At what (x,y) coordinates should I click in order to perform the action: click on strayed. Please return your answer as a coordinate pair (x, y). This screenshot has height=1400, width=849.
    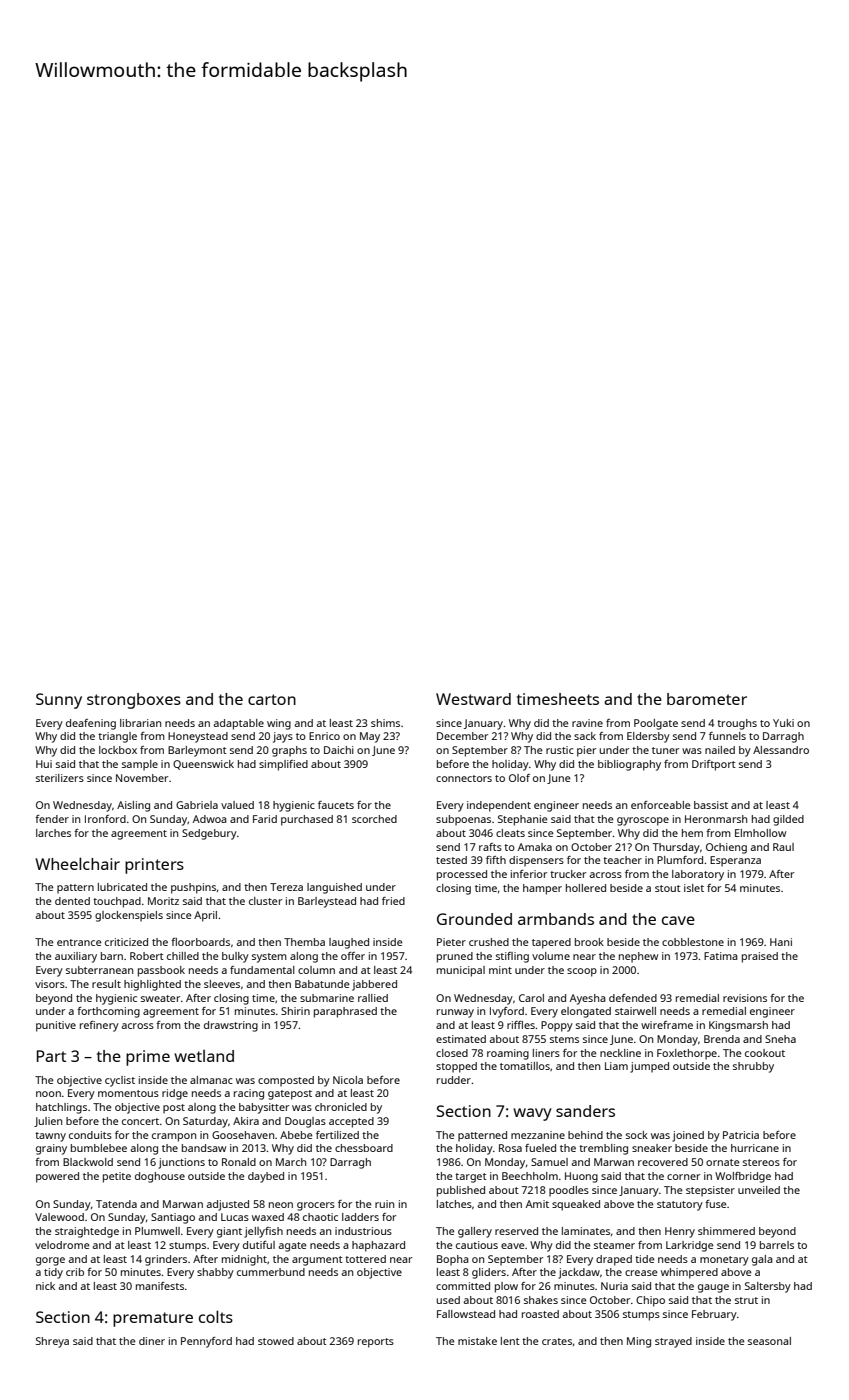
    Looking at the image, I should click on (673, 1342).
